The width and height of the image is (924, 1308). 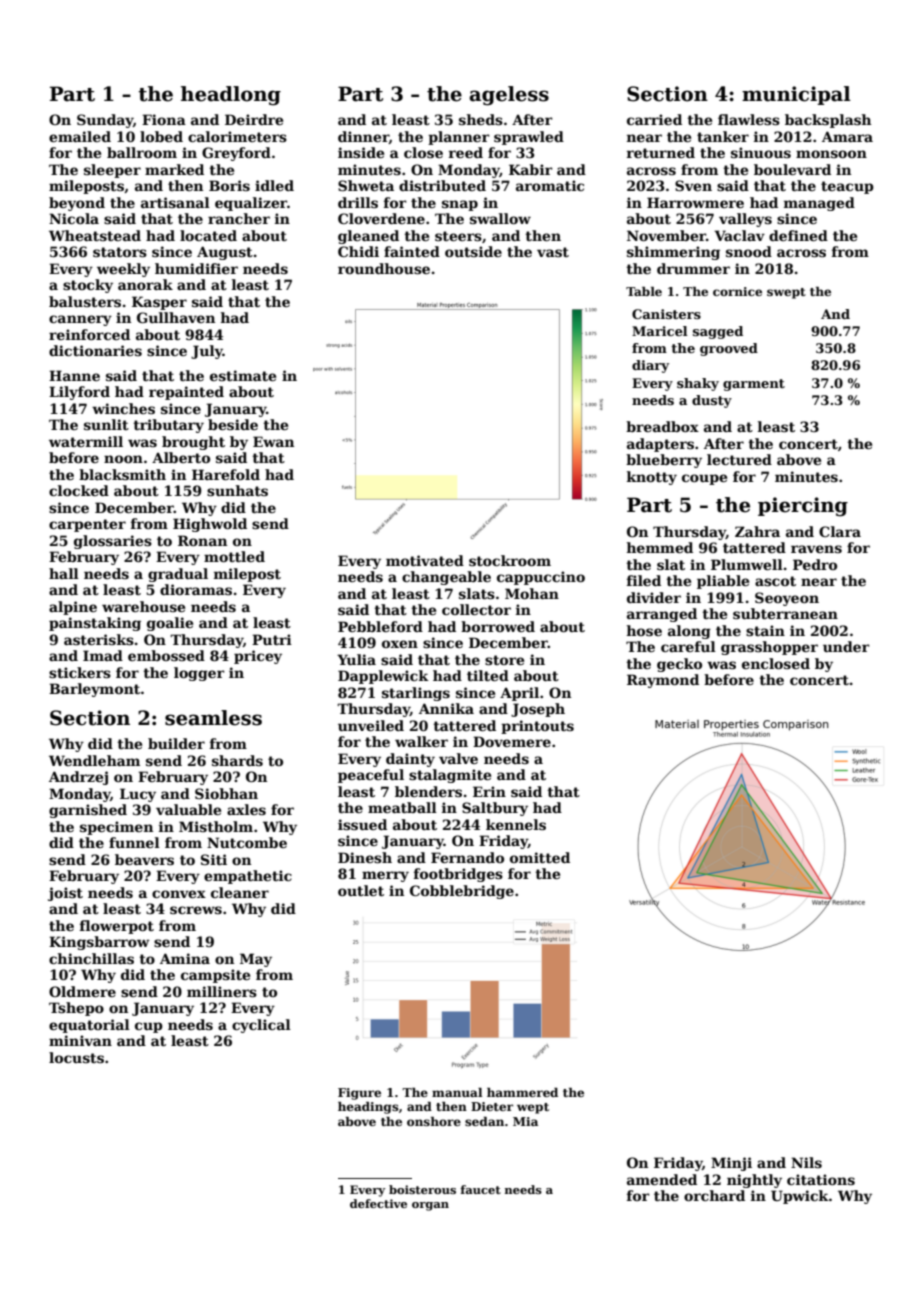 What do you see at coordinates (79, 393) in the image?
I see `Lilyford` at bounding box center [79, 393].
